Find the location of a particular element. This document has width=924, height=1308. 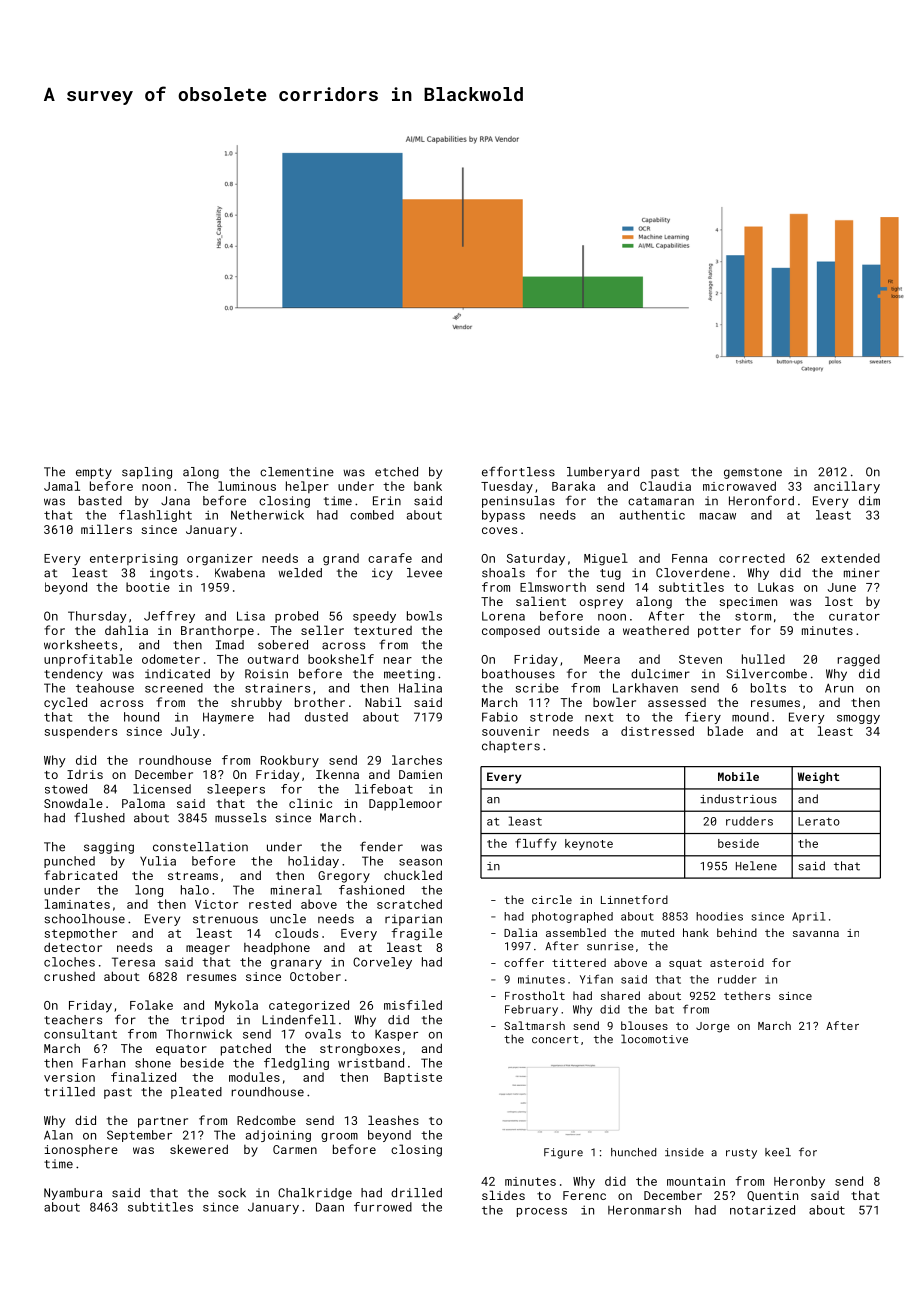

composed is located at coordinates (511, 632).
